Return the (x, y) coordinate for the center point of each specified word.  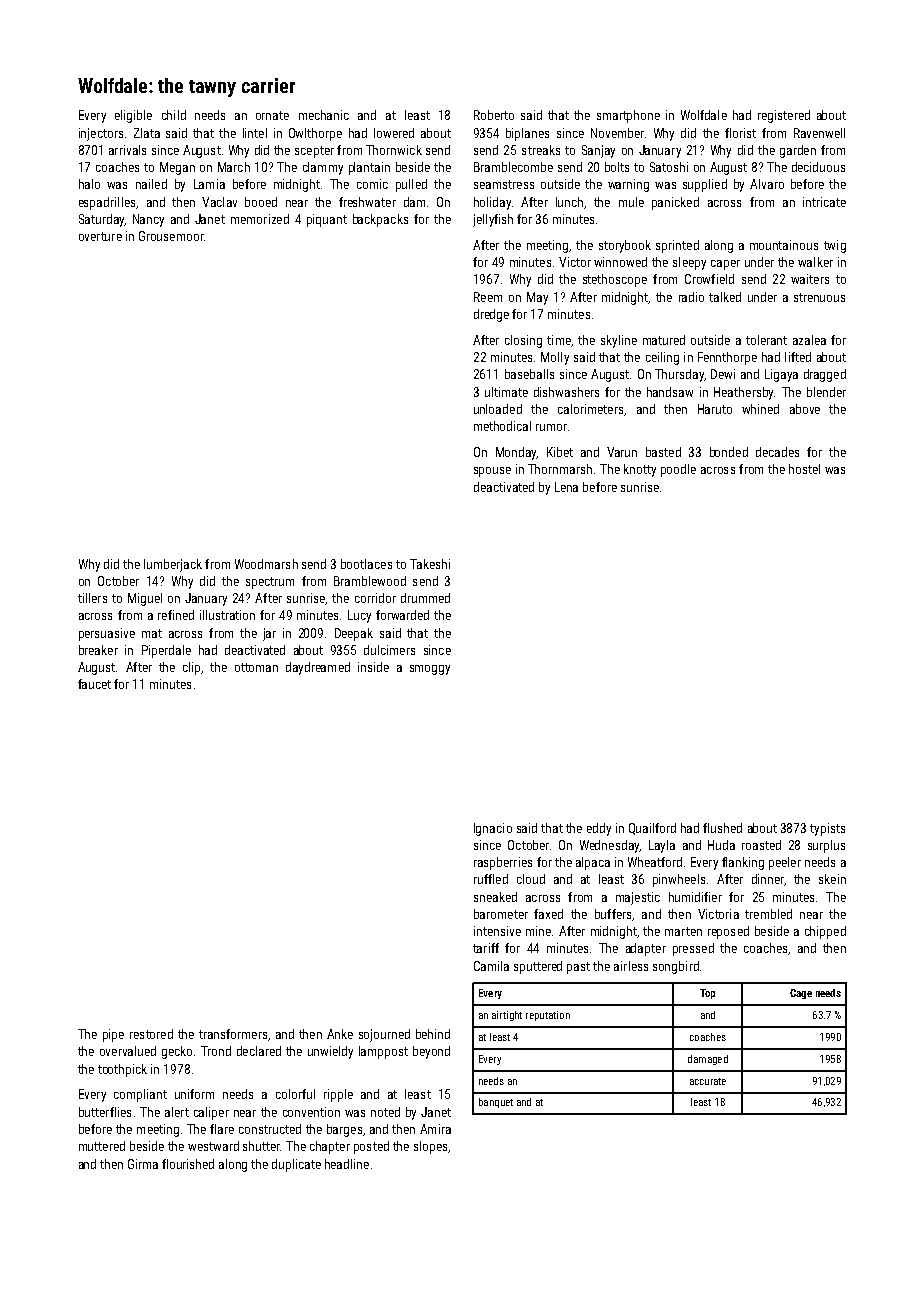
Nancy (148, 220)
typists (827, 829)
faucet (94, 684)
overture (100, 236)
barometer (501, 914)
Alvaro (767, 184)
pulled (411, 185)
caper (725, 265)
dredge (491, 315)
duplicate (296, 1165)
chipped (825, 932)
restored (151, 1034)
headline (347, 1164)
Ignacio (493, 829)
